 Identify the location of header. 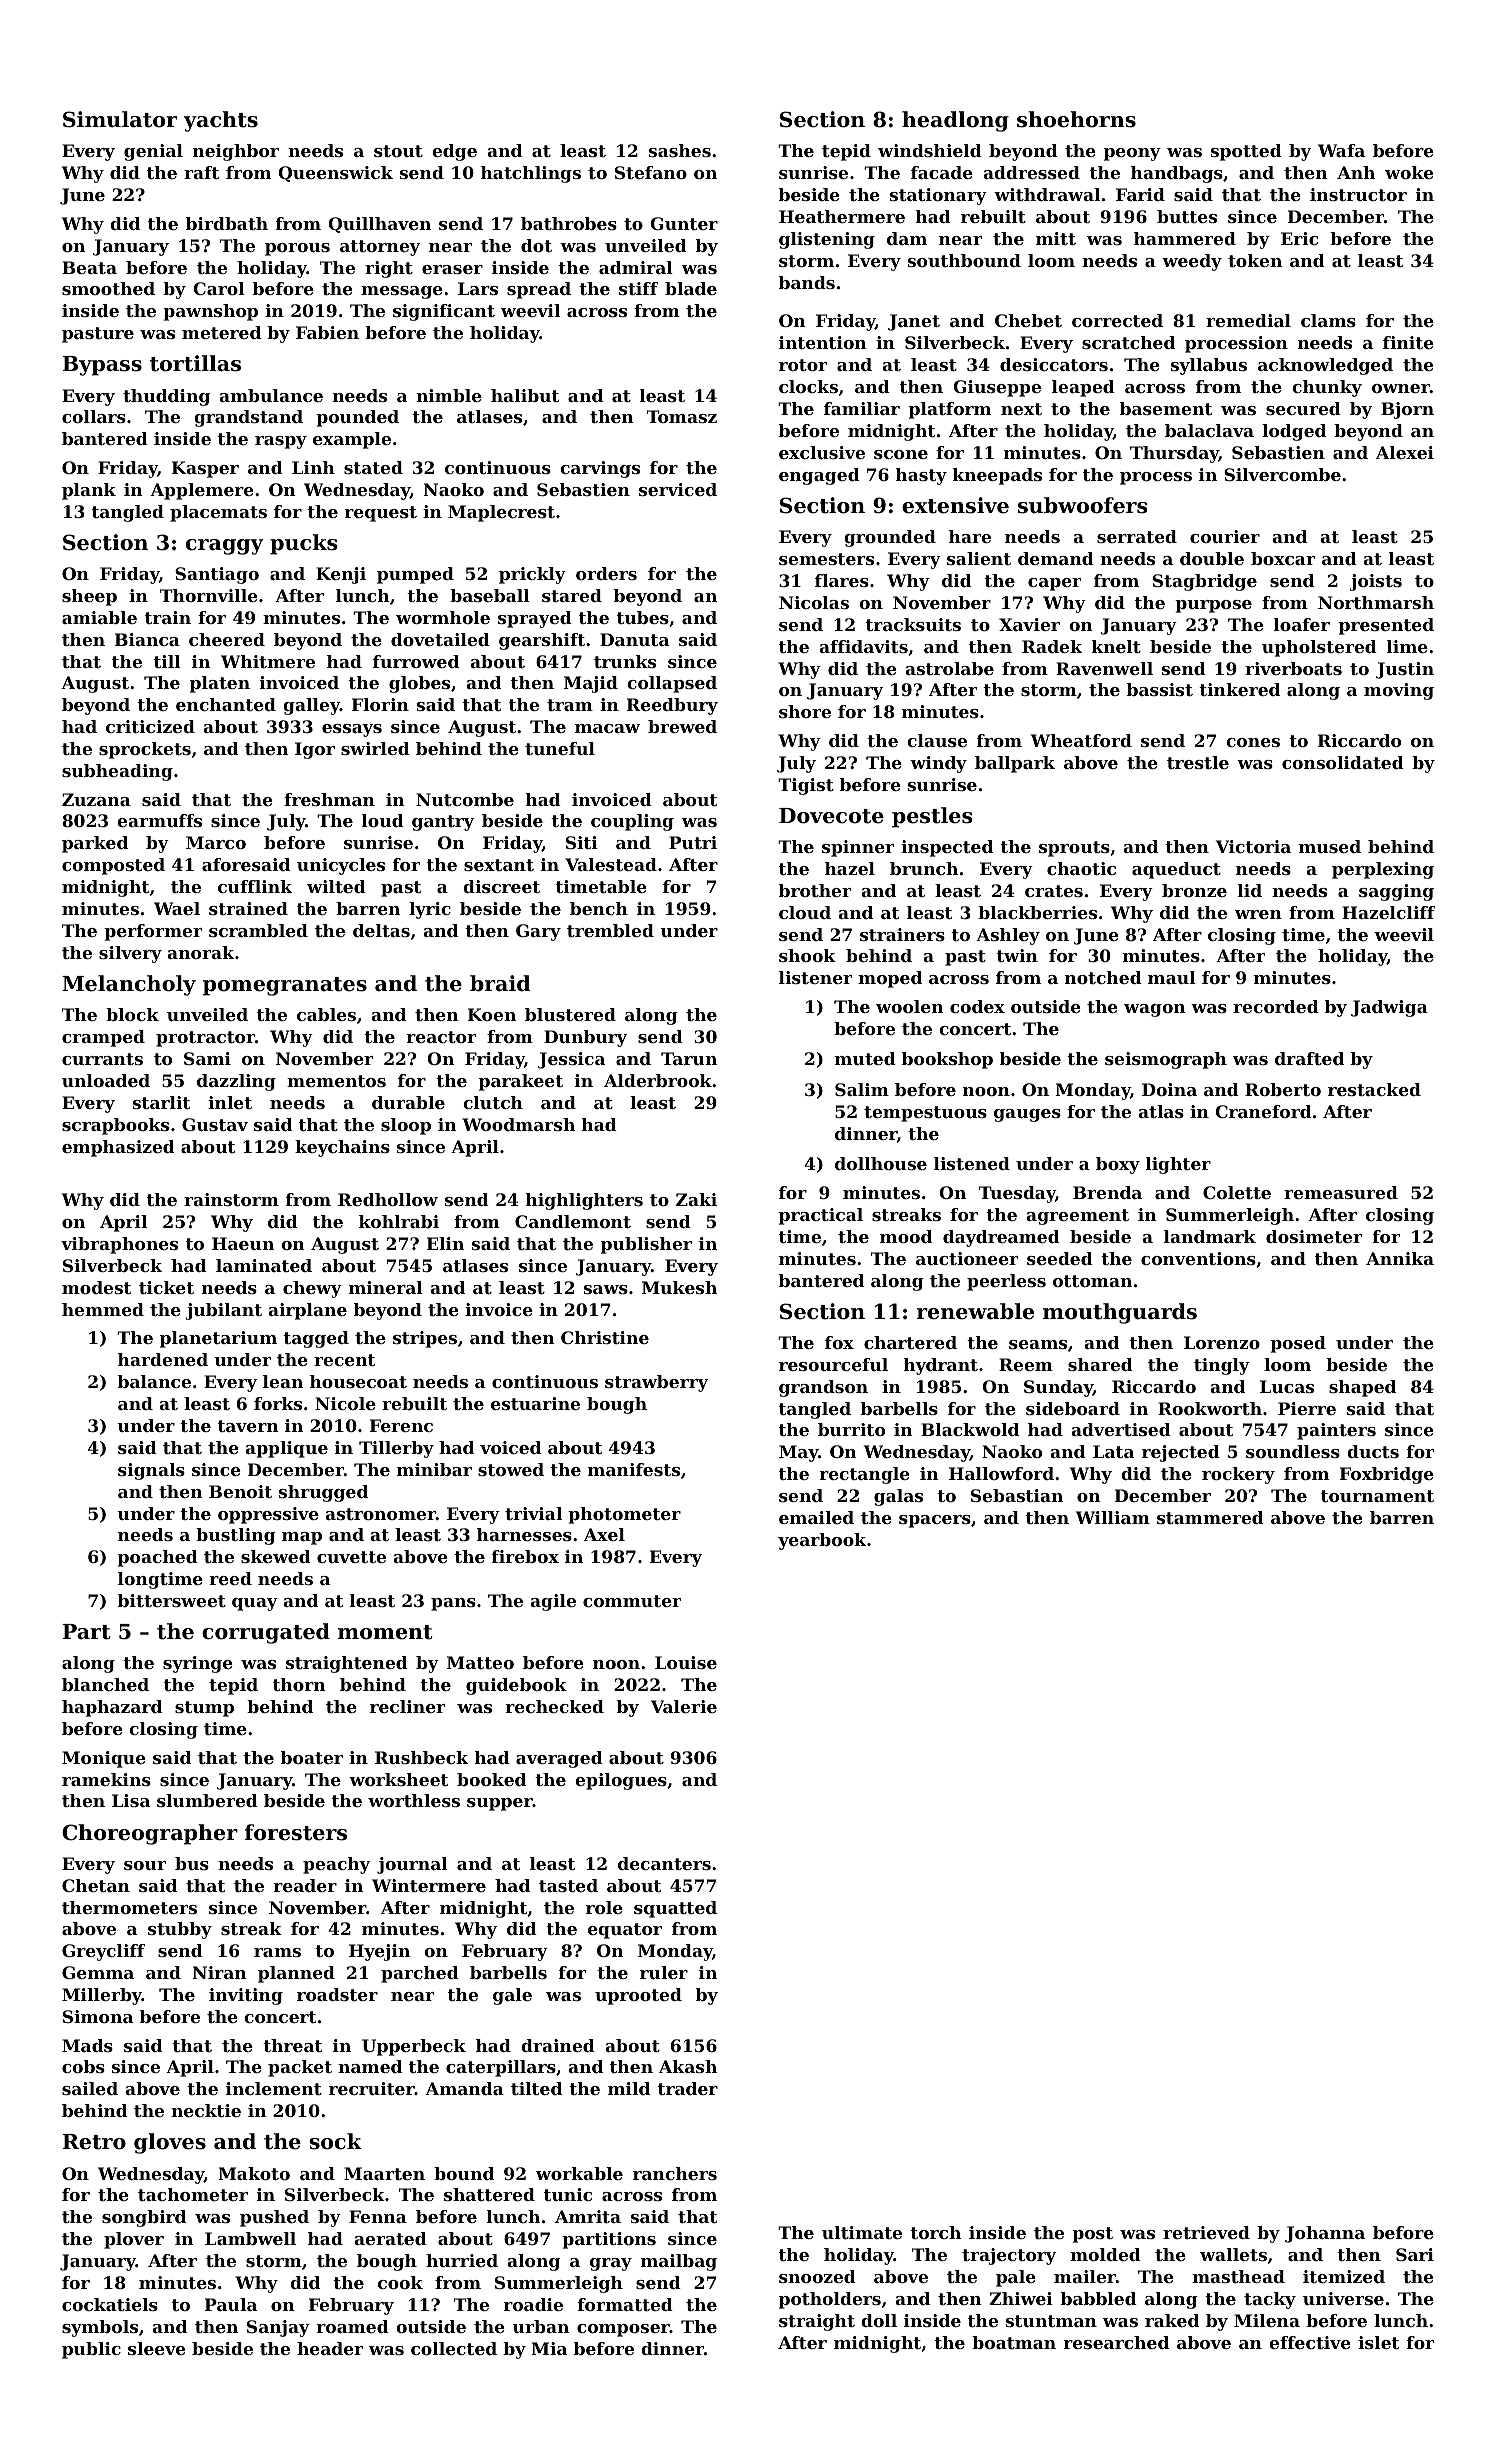
(330, 2348).
